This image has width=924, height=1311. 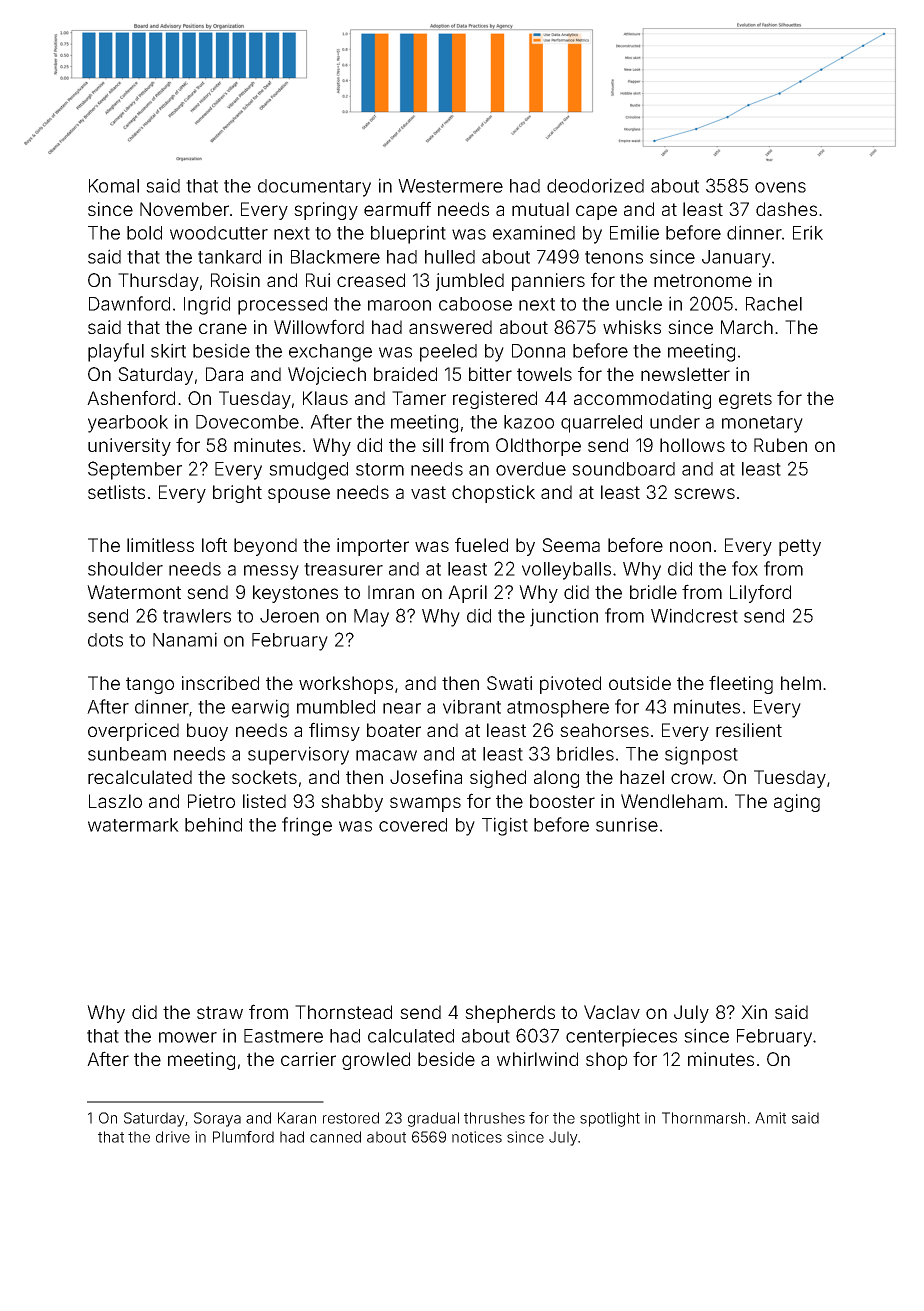 I want to click on spotlight, so click(x=610, y=1119).
